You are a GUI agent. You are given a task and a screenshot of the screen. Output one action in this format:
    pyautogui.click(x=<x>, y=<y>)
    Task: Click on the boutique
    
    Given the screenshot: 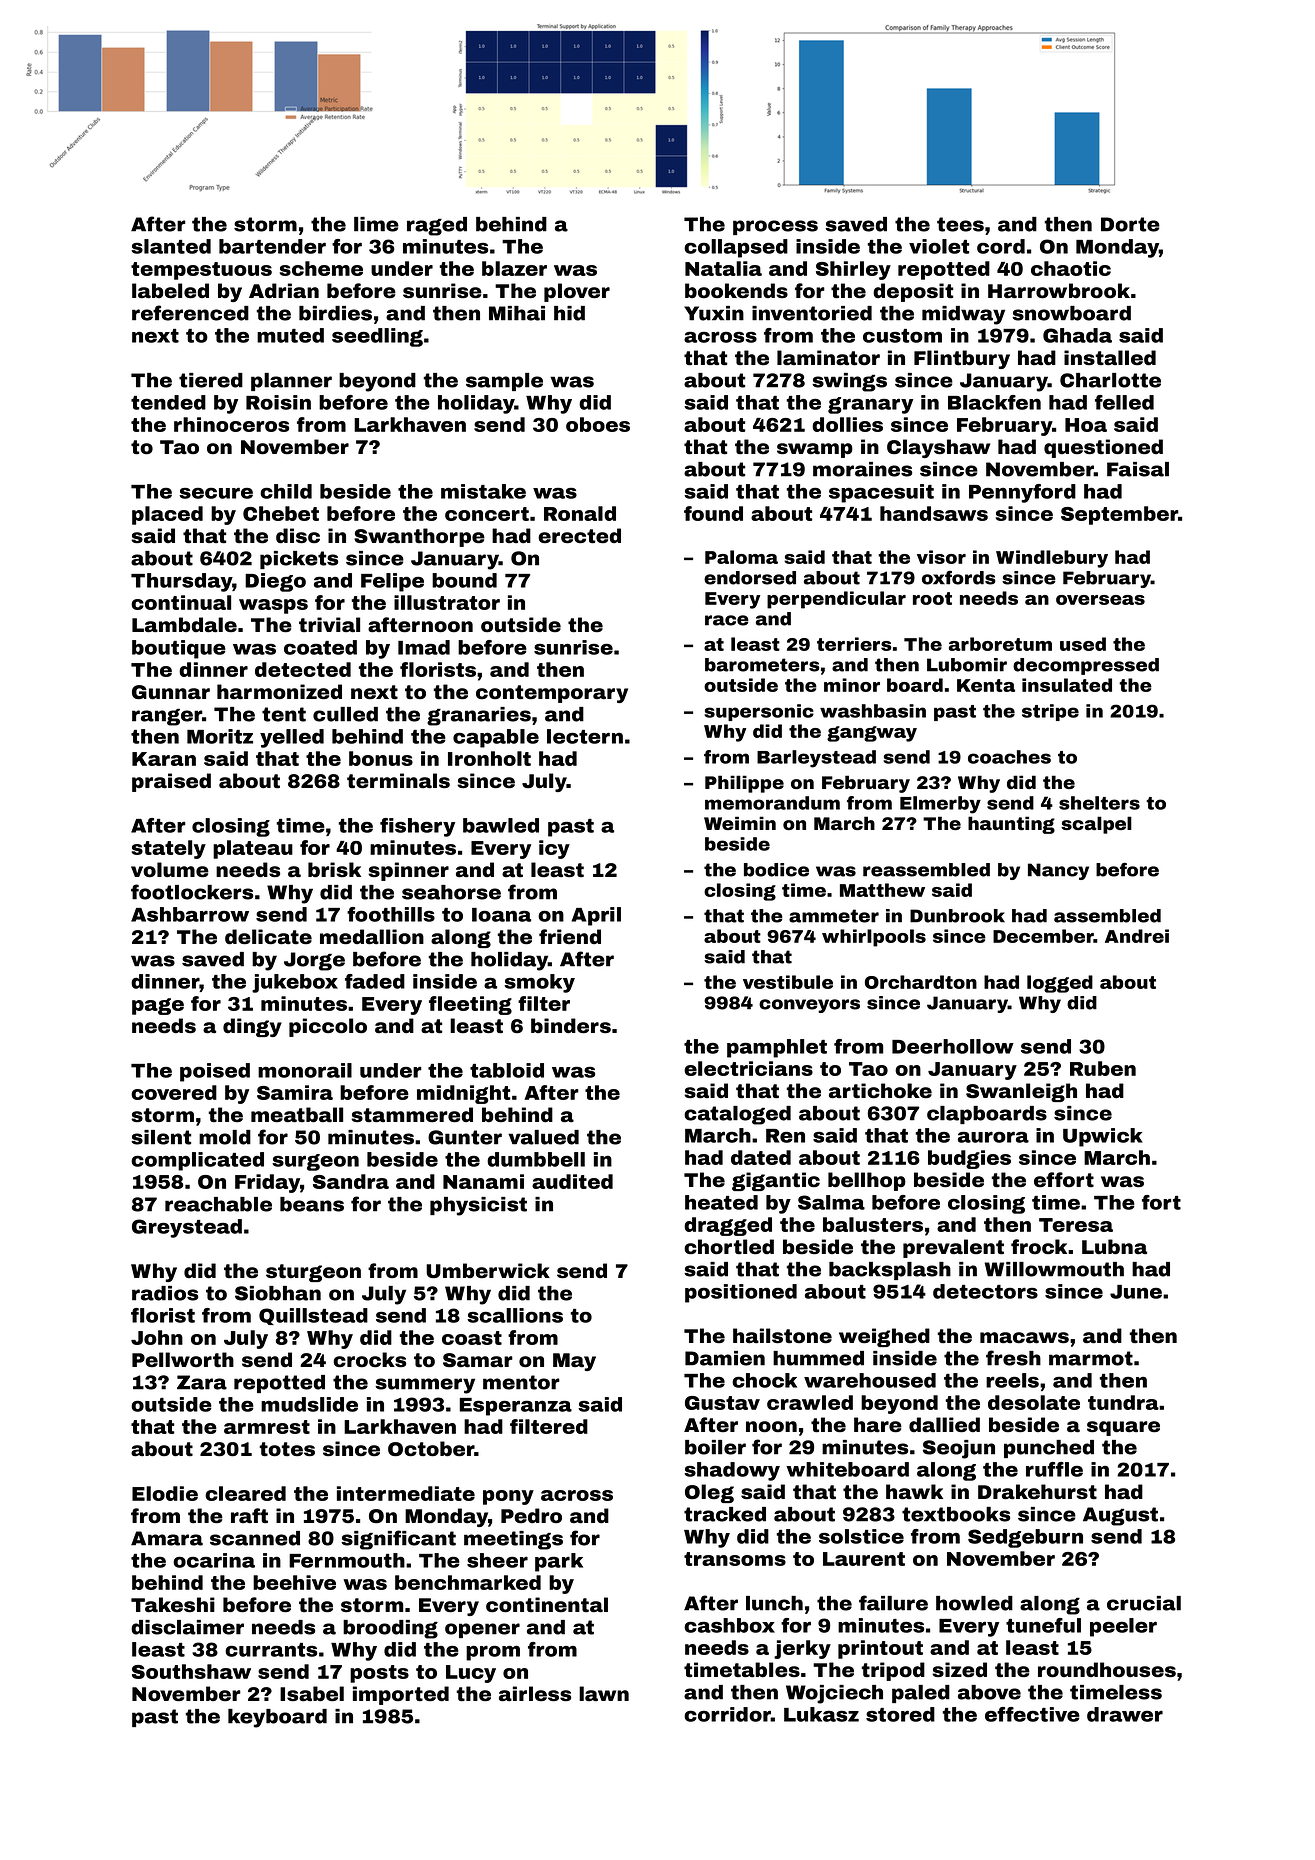 What is the action you would take?
    pyautogui.click(x=179, y=649)
